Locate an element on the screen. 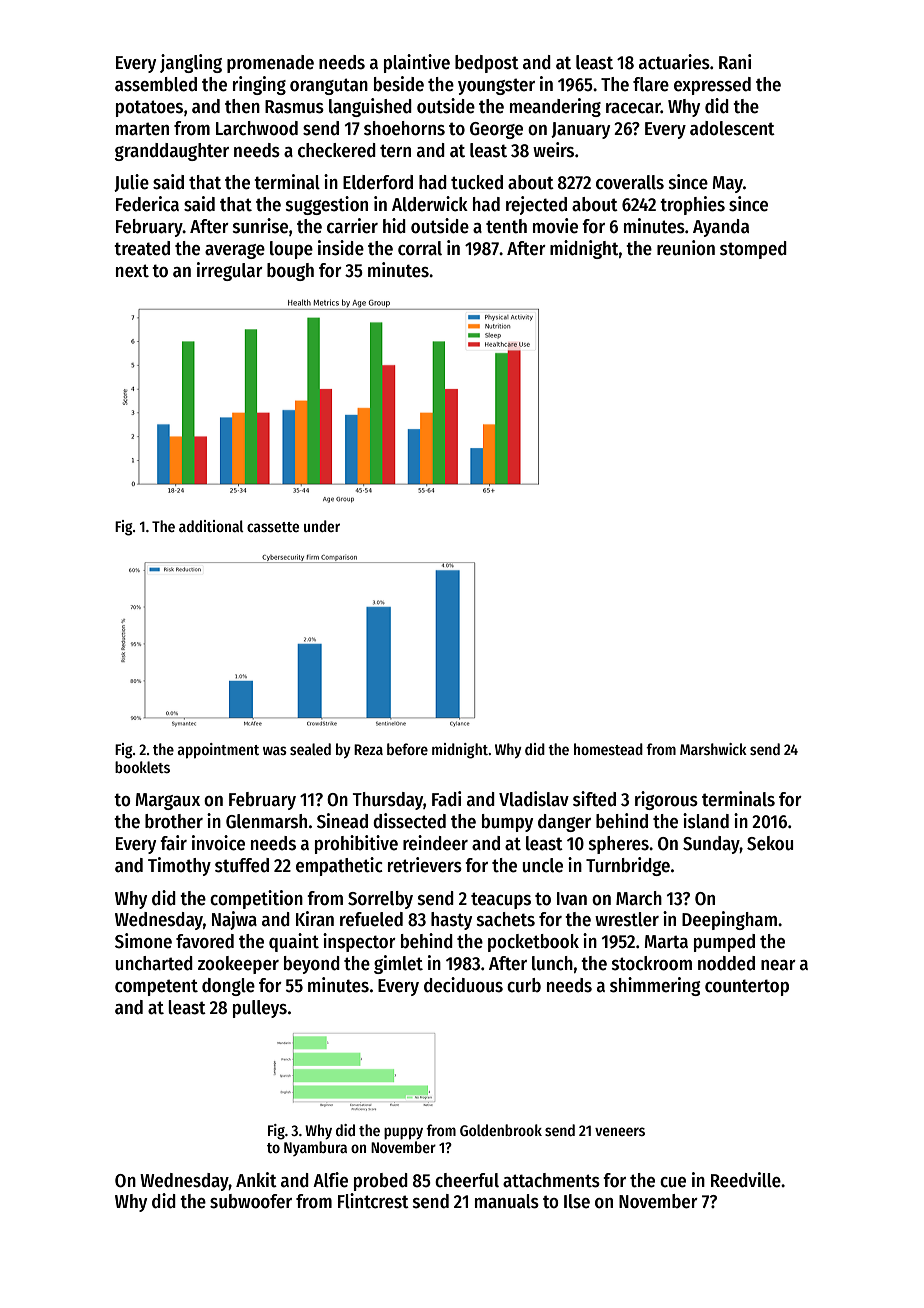  Fadi is located at coordinates (446, 799).
